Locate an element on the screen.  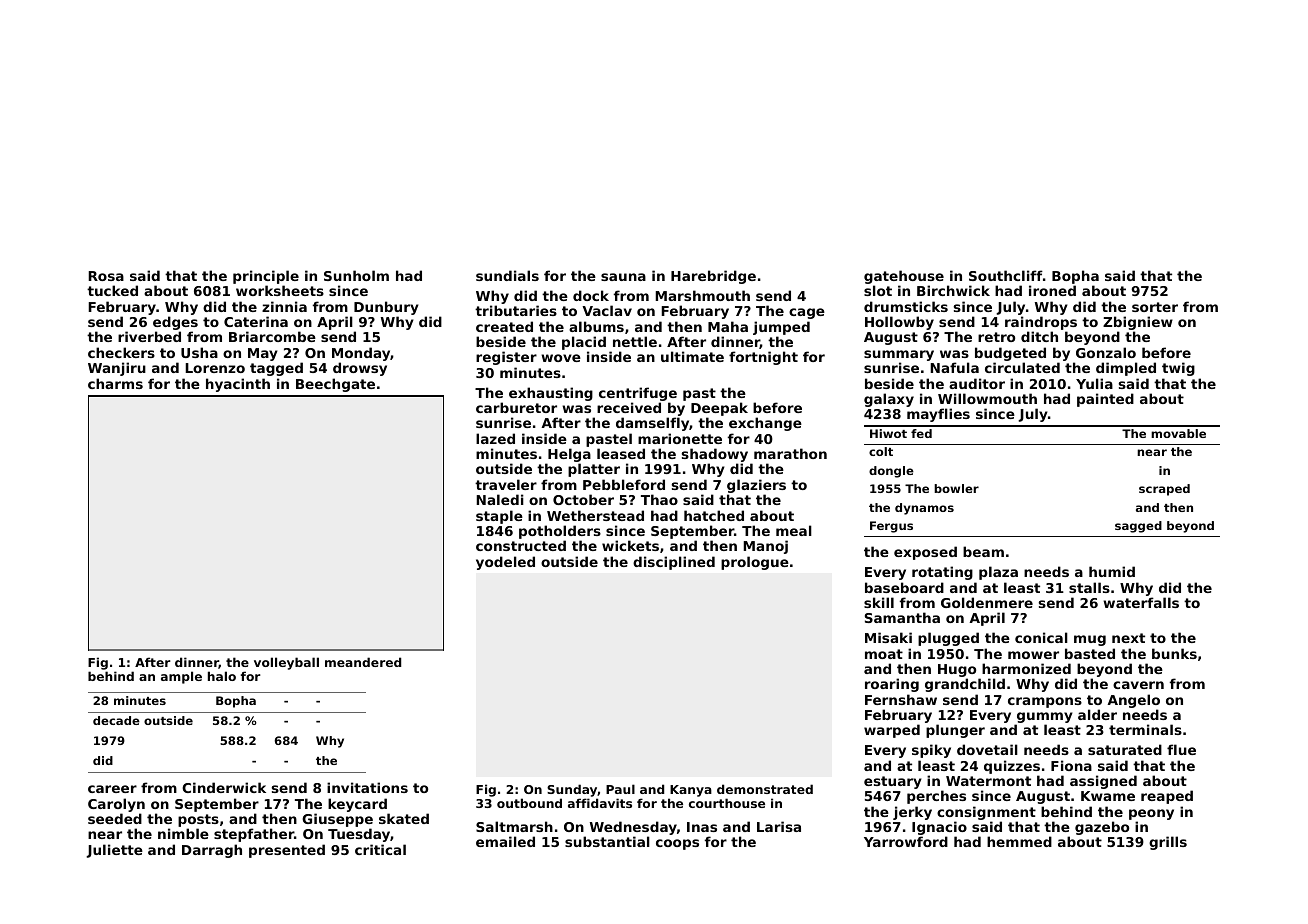
invitations is located at coordinates (367, 787).
